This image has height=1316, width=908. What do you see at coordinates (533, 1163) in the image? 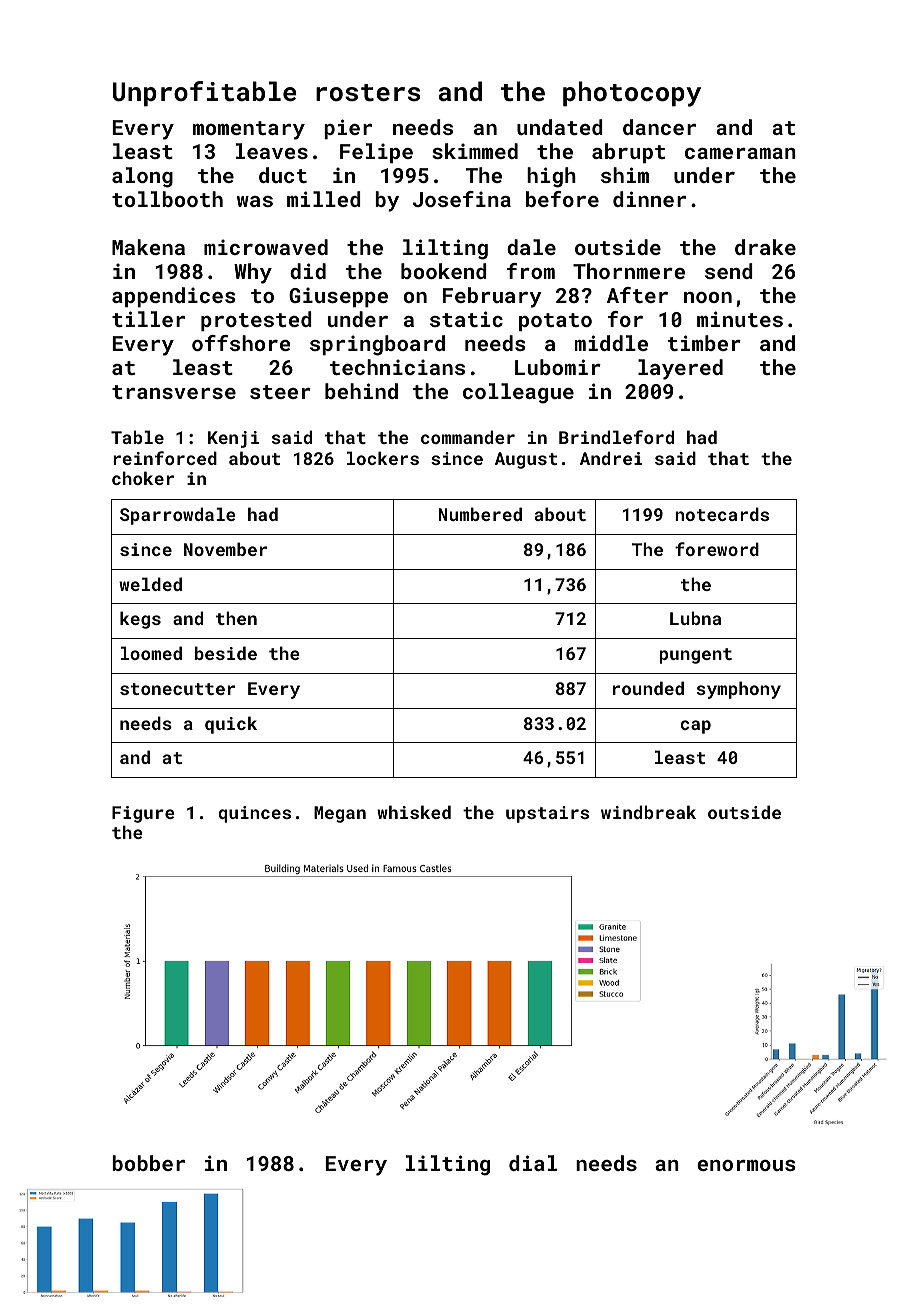
I see `dial` at bounding box center [533, 1163].
